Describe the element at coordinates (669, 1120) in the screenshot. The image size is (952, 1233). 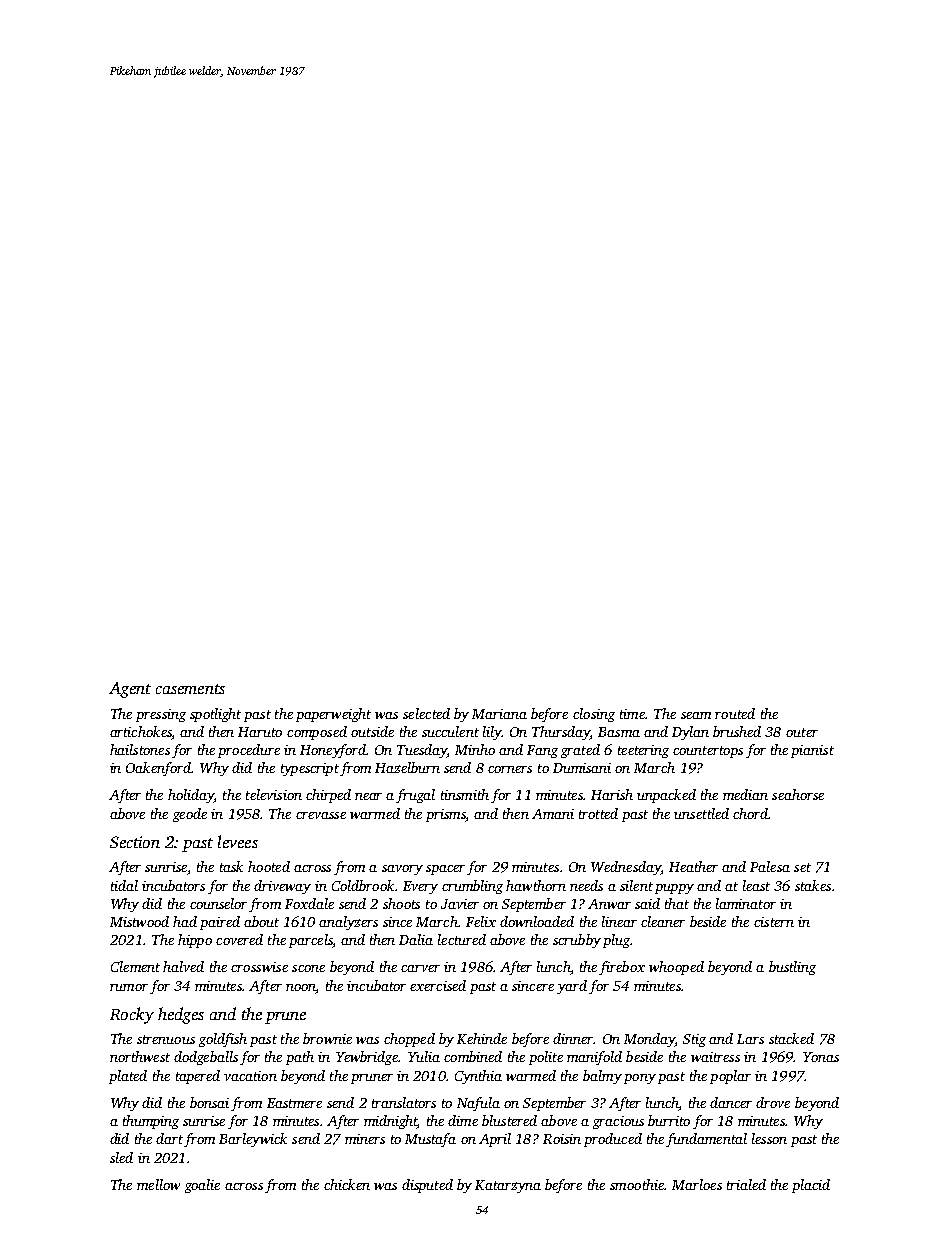
I see `burrito` at that location.
